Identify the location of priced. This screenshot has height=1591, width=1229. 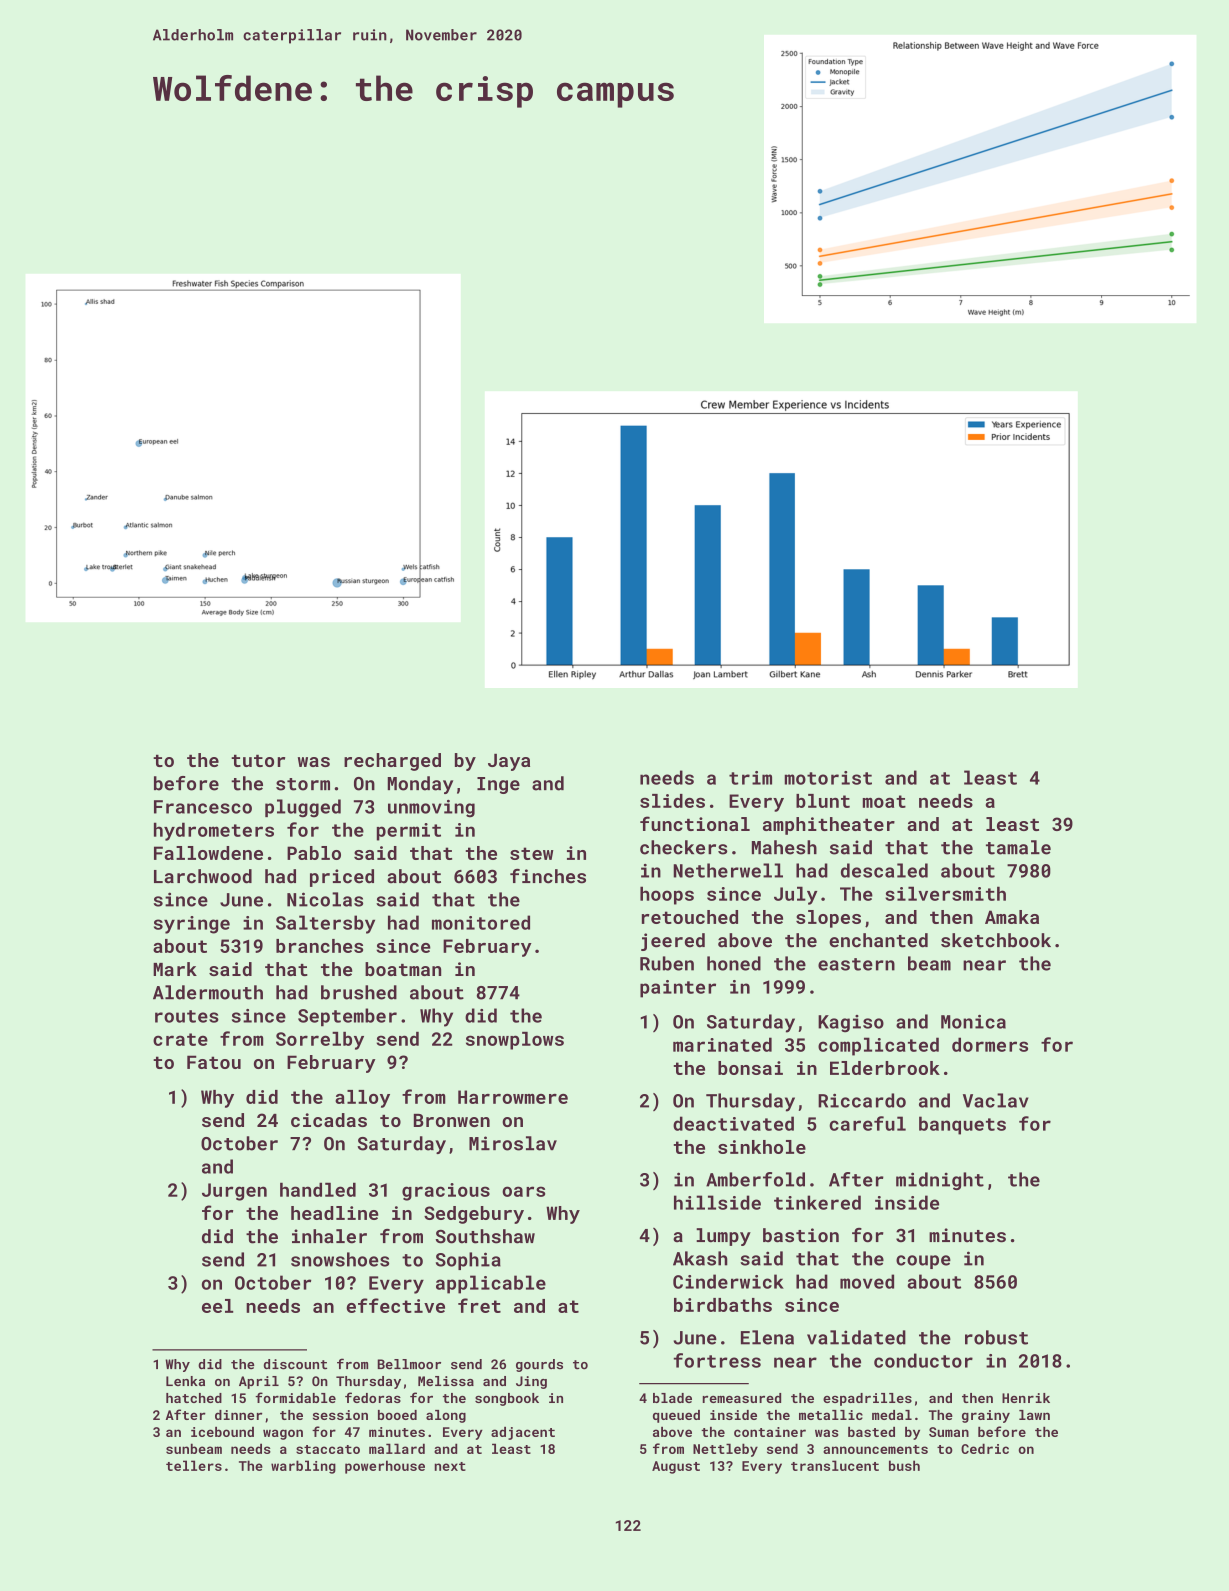
(342, 878).
